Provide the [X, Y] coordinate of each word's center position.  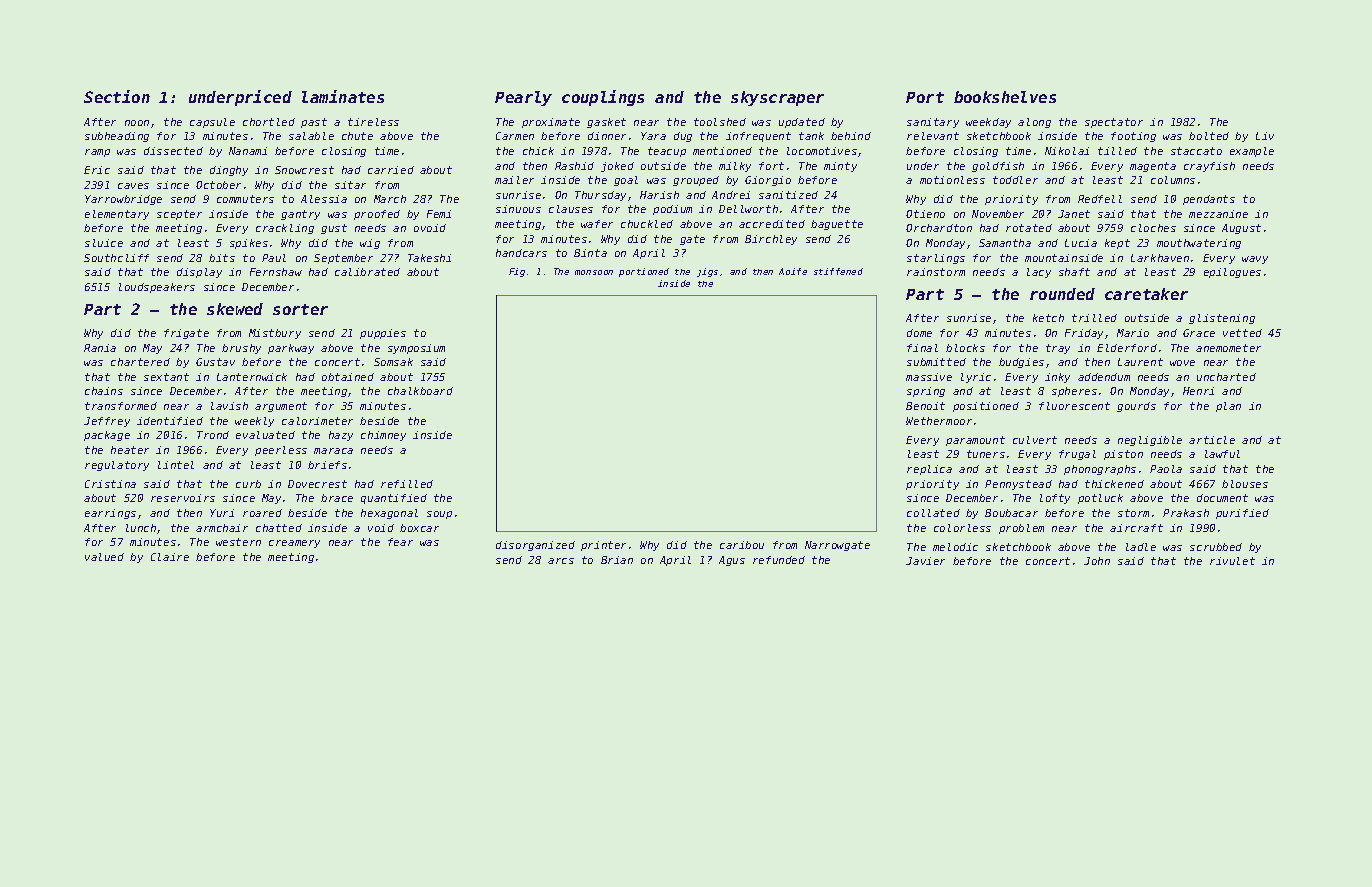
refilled [407, 484]
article [1212, 440]
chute [357, 136]
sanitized [788, 195]
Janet [1074, 214]
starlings [936, 259]
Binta [590, 253]
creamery [294, 544]
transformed [121, 406]
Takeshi [429, 258]
